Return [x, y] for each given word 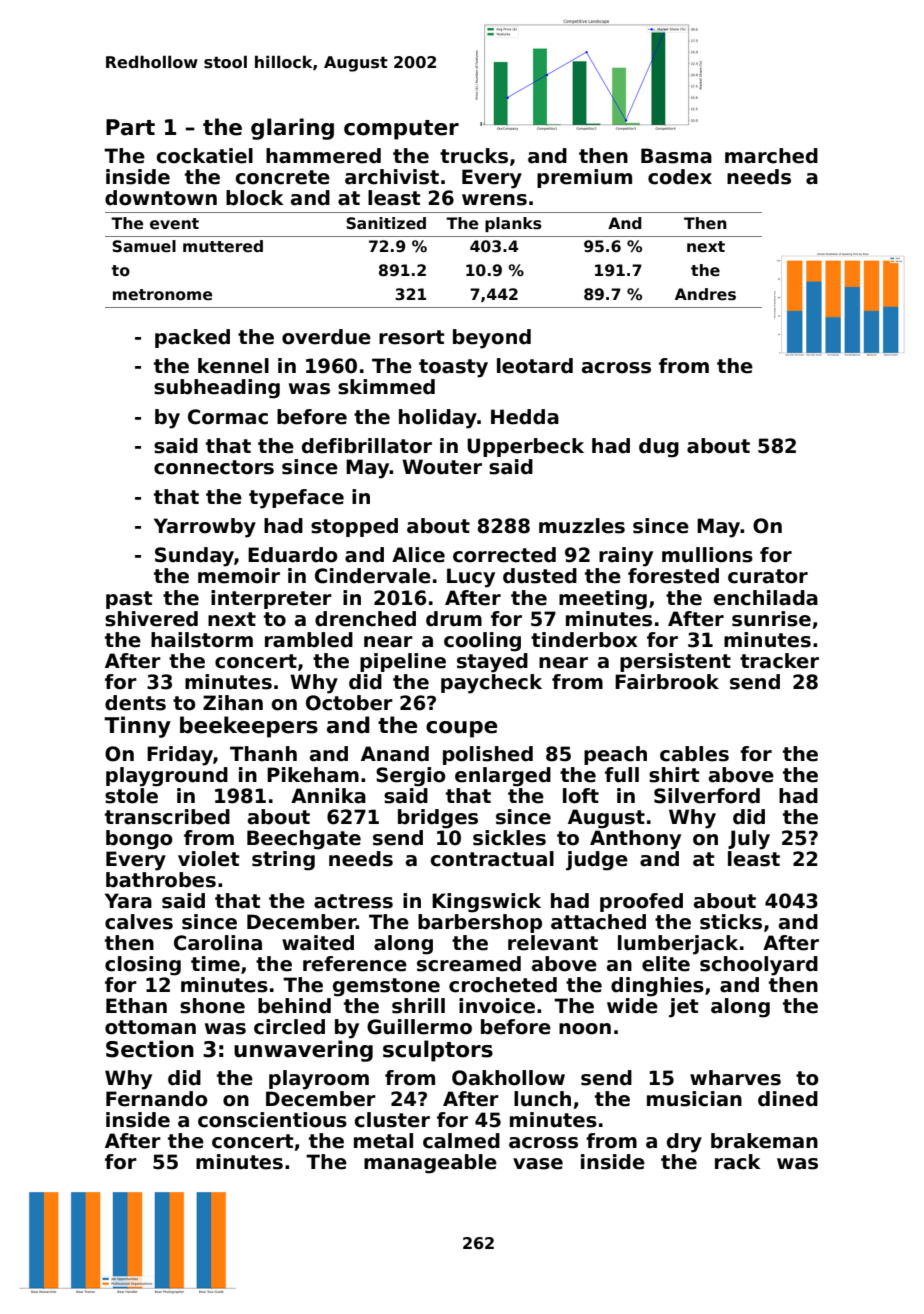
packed [192, 338]
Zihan [233, 703]
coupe [461, 729]
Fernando [157, 1099]
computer [401, 130]
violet [209, 859]
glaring [292, 129]
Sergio [411, 777]
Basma [676, 156]
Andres [705, 294]
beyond [492, 339]
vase [538, 1164]
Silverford [707, 796]
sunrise [771, 619]
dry [684, 1143]
